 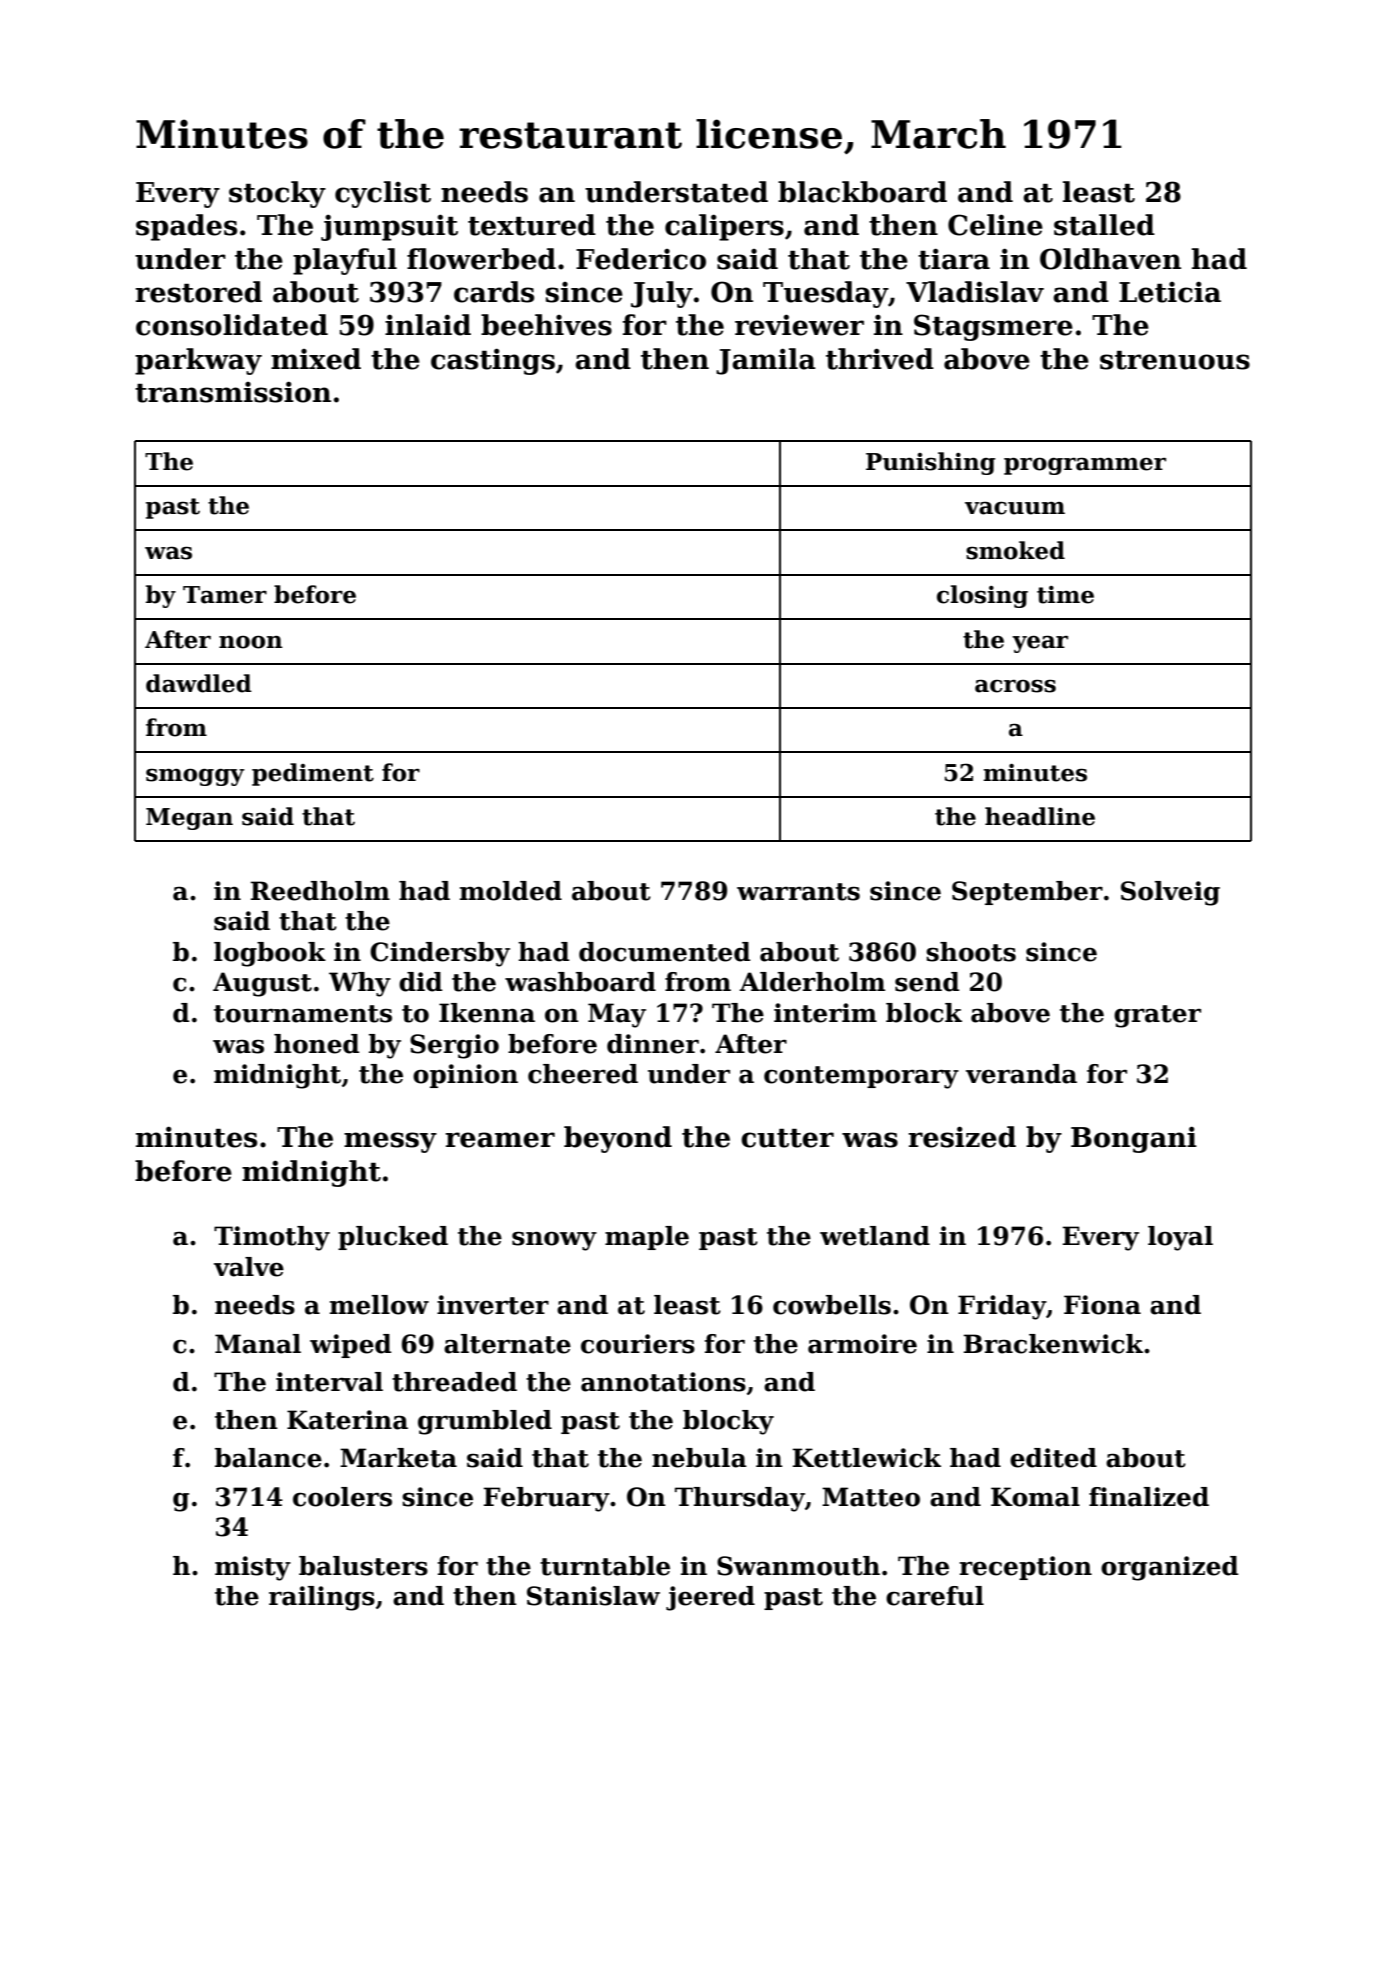 I want to click on blackboard, so click(x=862, y=192).
